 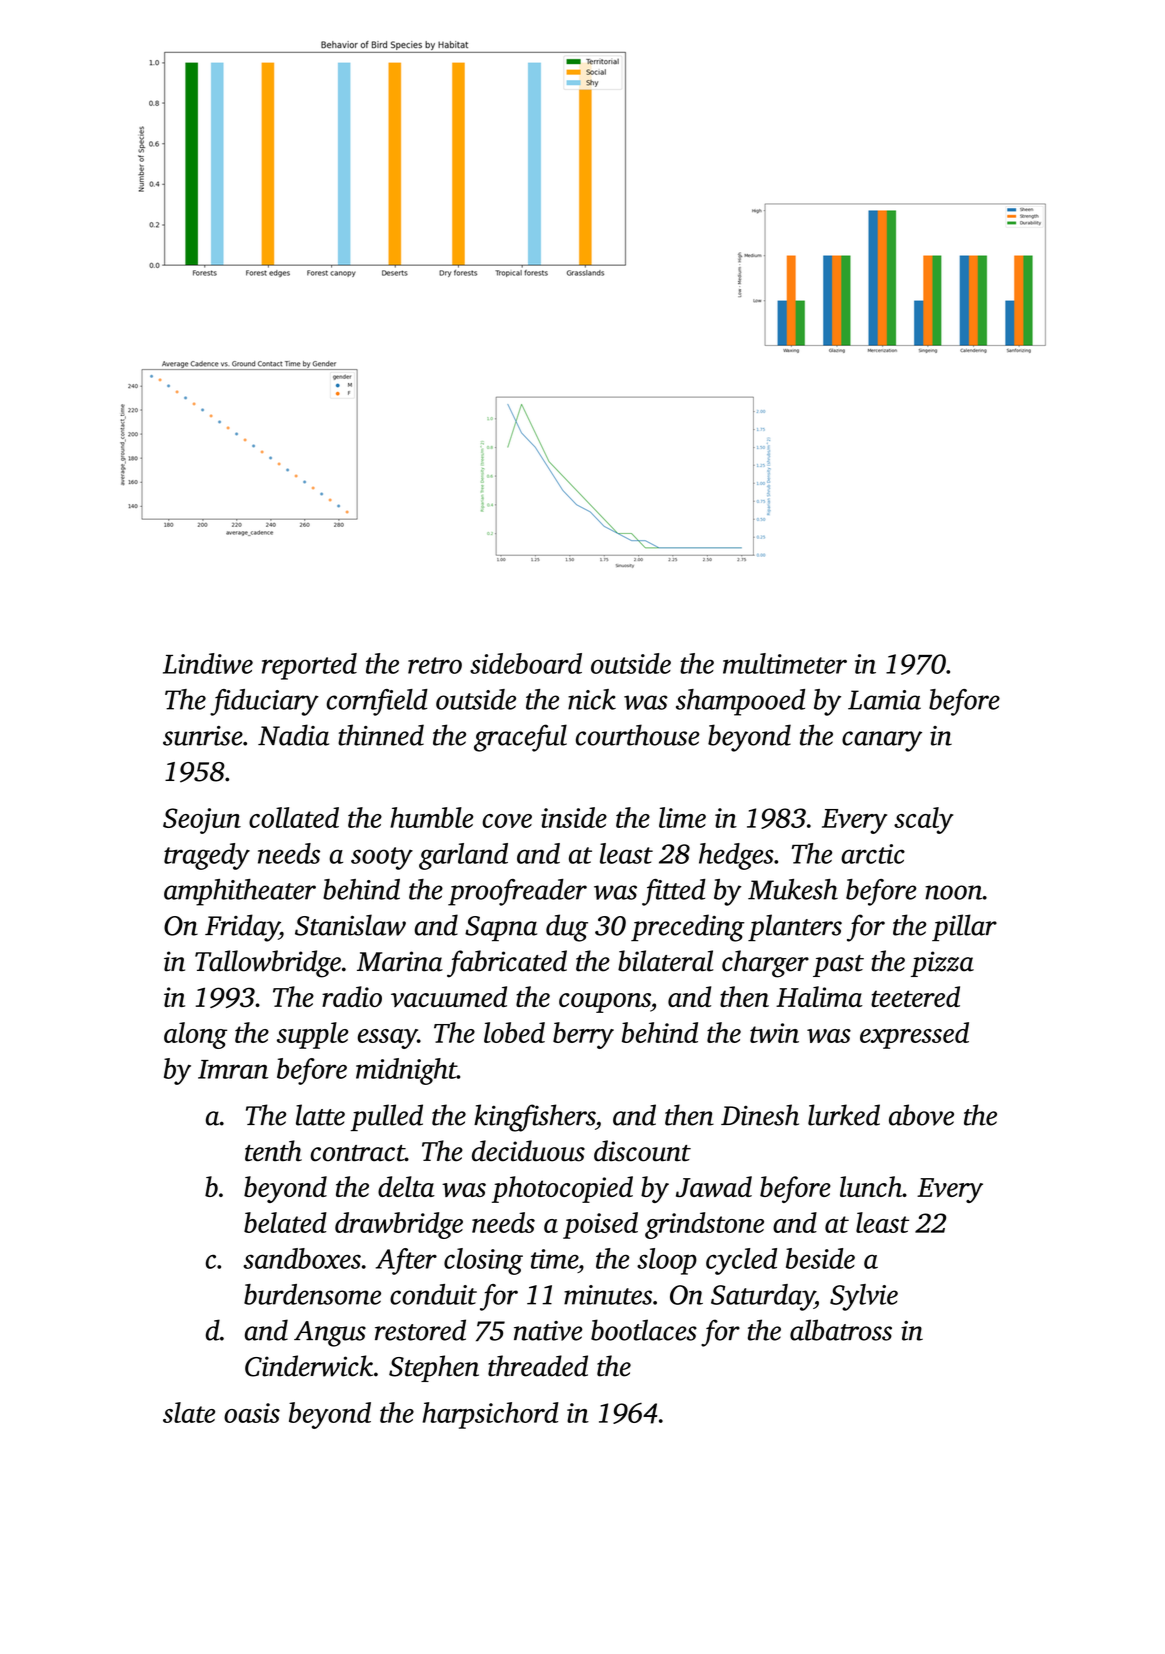 I want to click on canary, so click(x=882, y=741).
